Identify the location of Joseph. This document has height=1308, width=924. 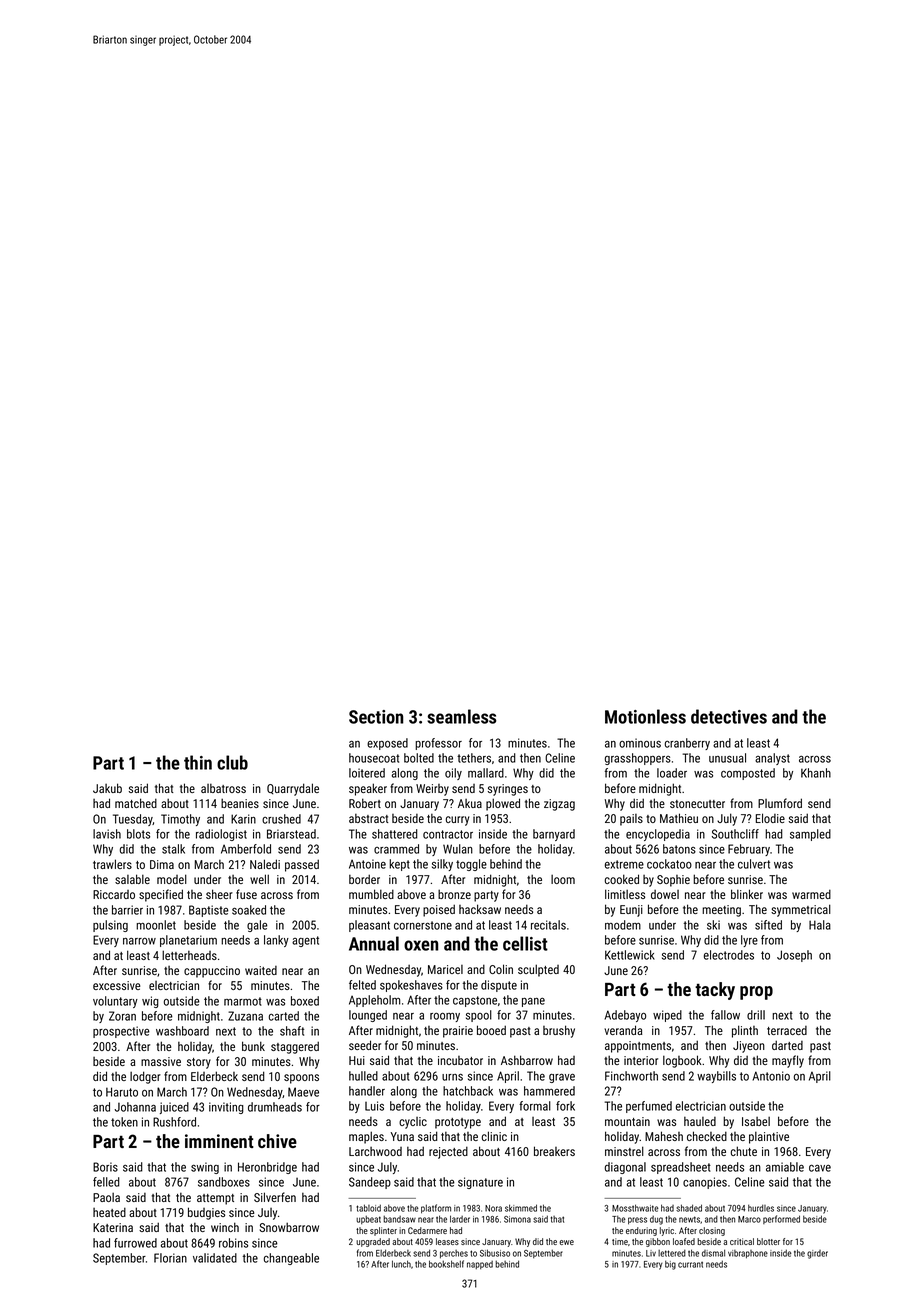
(794, 956).
